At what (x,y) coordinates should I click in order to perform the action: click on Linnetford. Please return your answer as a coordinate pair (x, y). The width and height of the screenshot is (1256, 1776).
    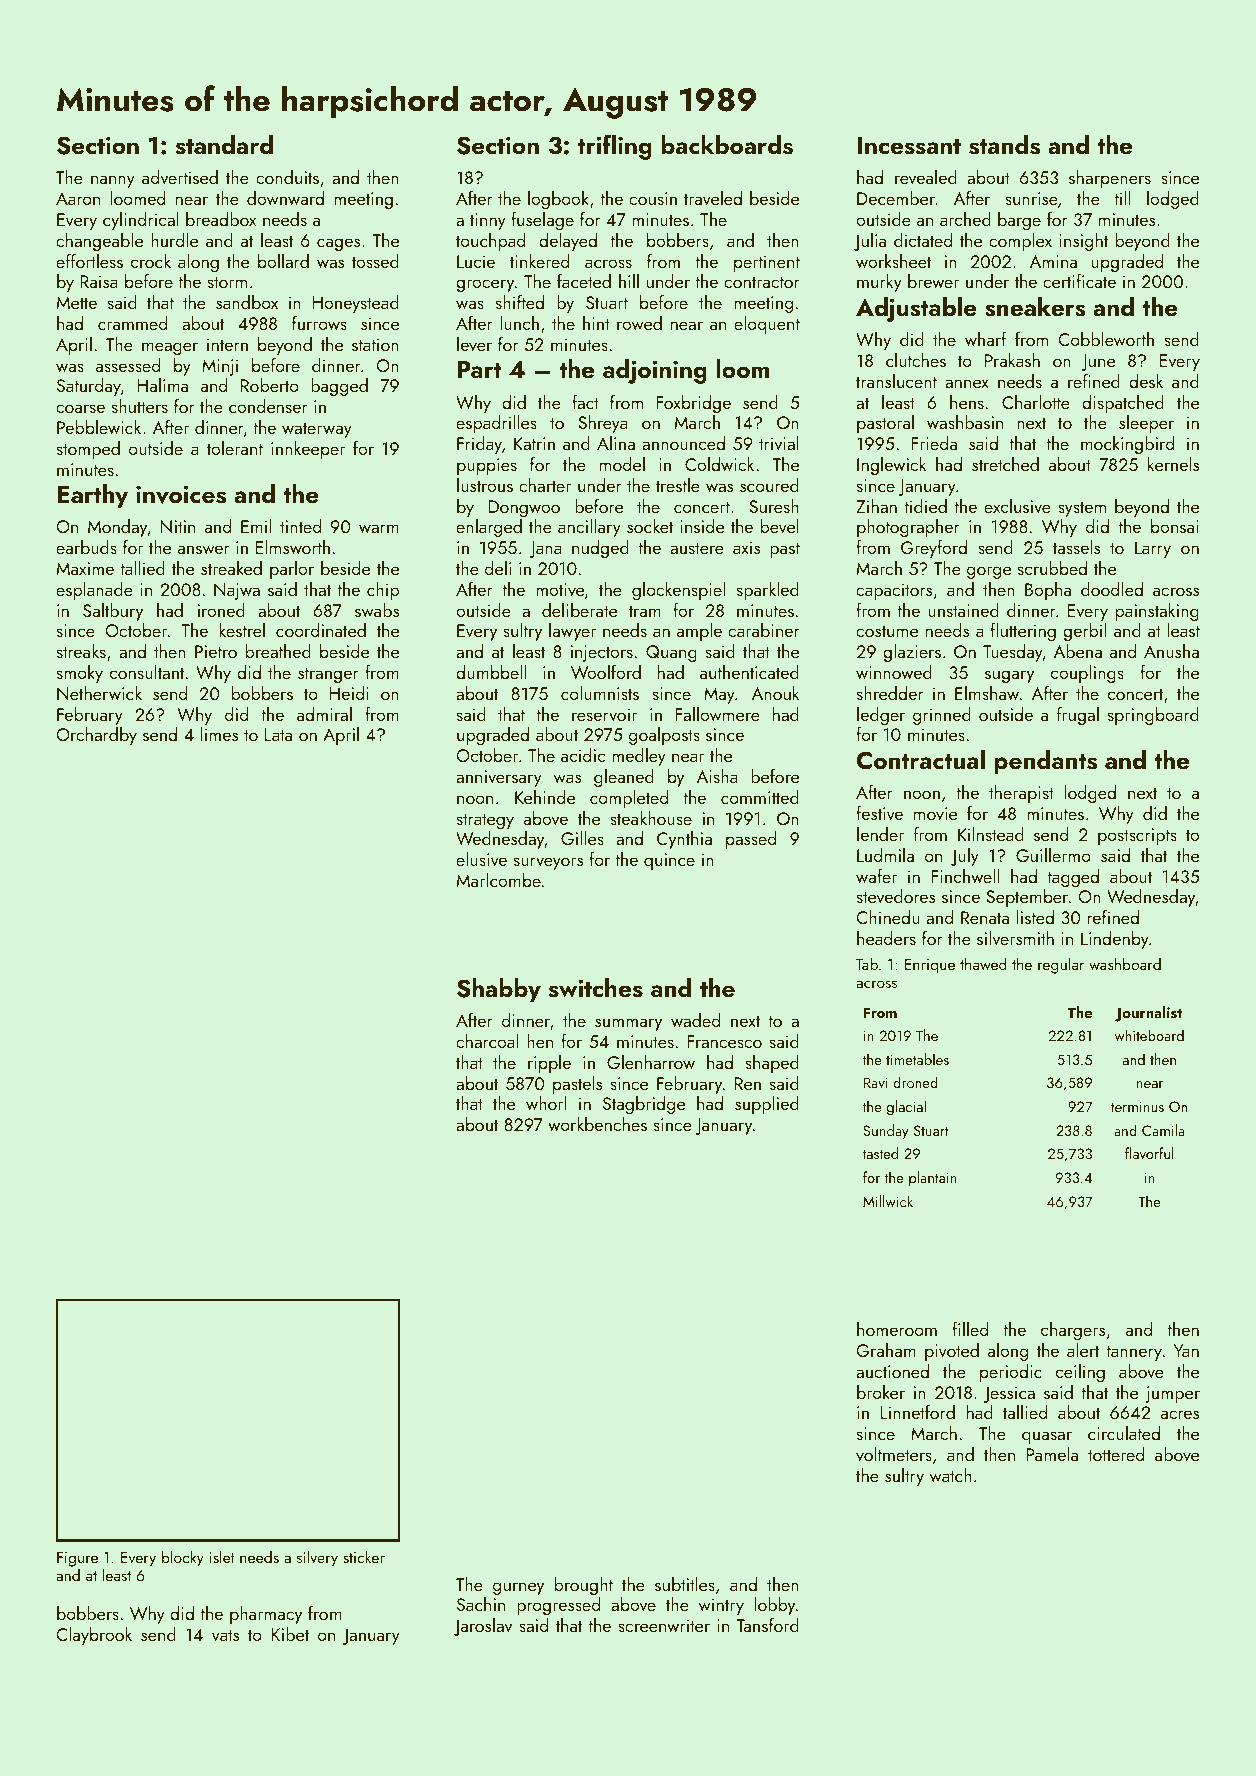
    Looking at the image, I should click on (918, 1412).
